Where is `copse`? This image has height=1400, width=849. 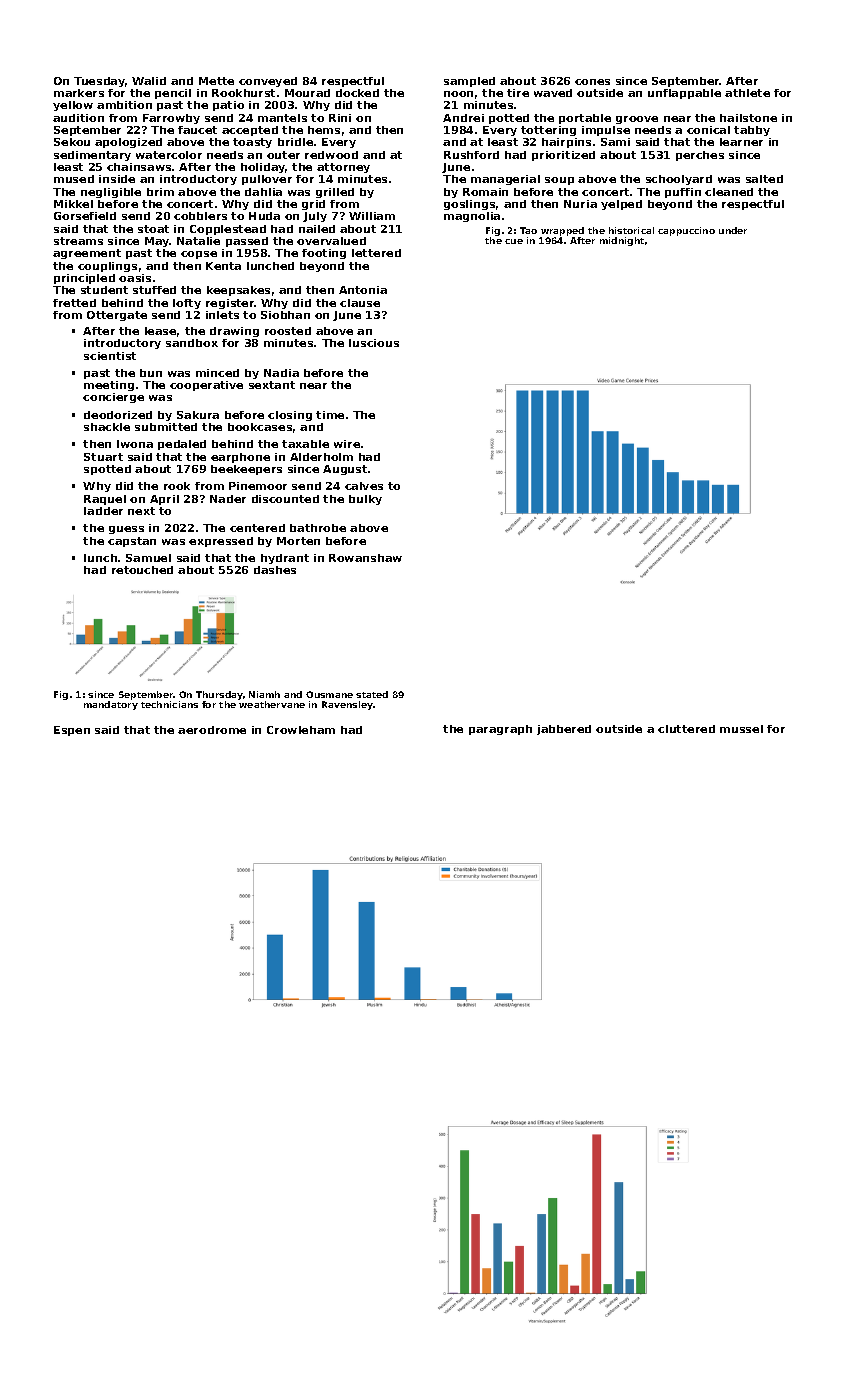
copse is located at coordinates (199, 255).
